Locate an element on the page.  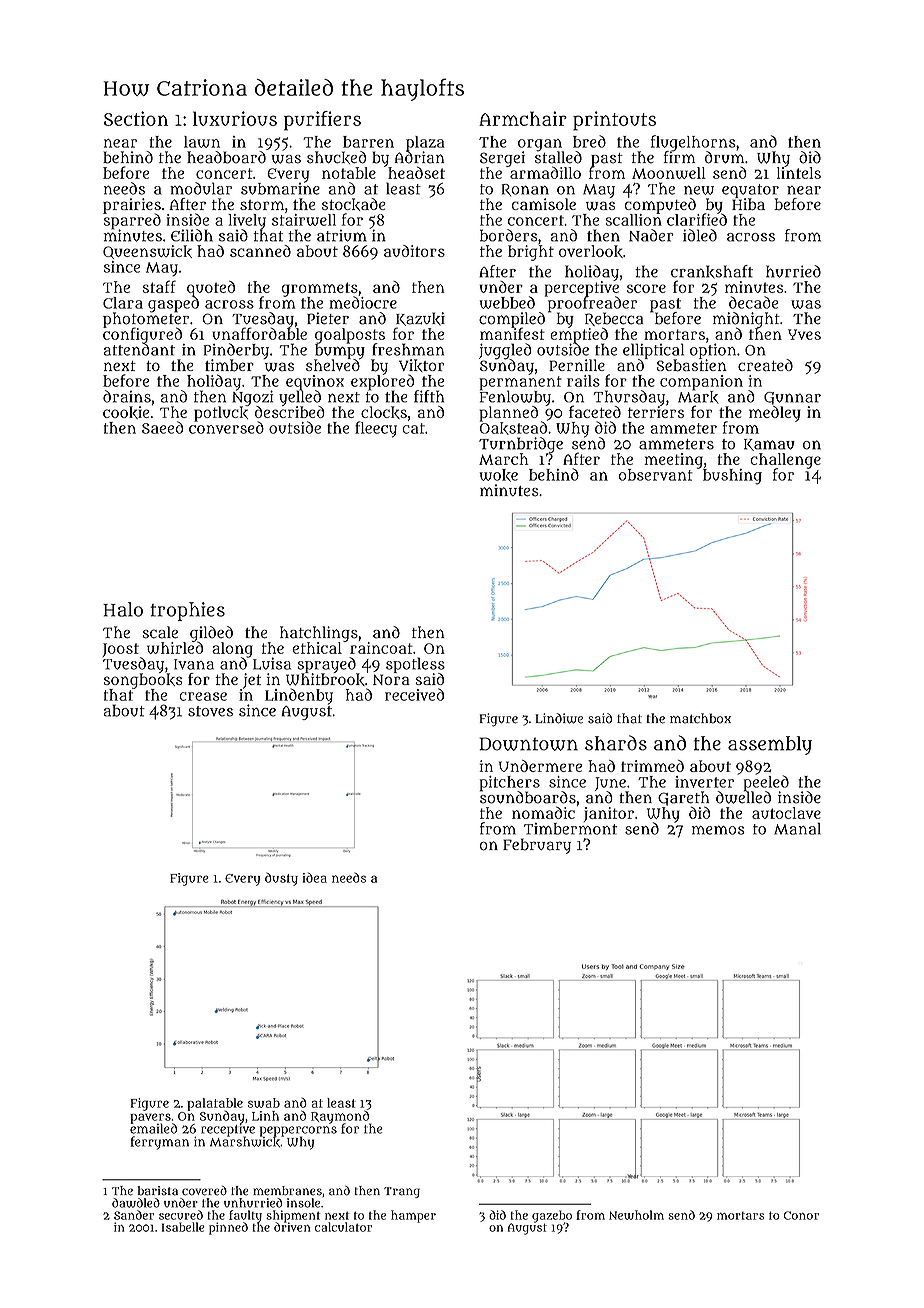
idea is located at coordinates (315, 878).
